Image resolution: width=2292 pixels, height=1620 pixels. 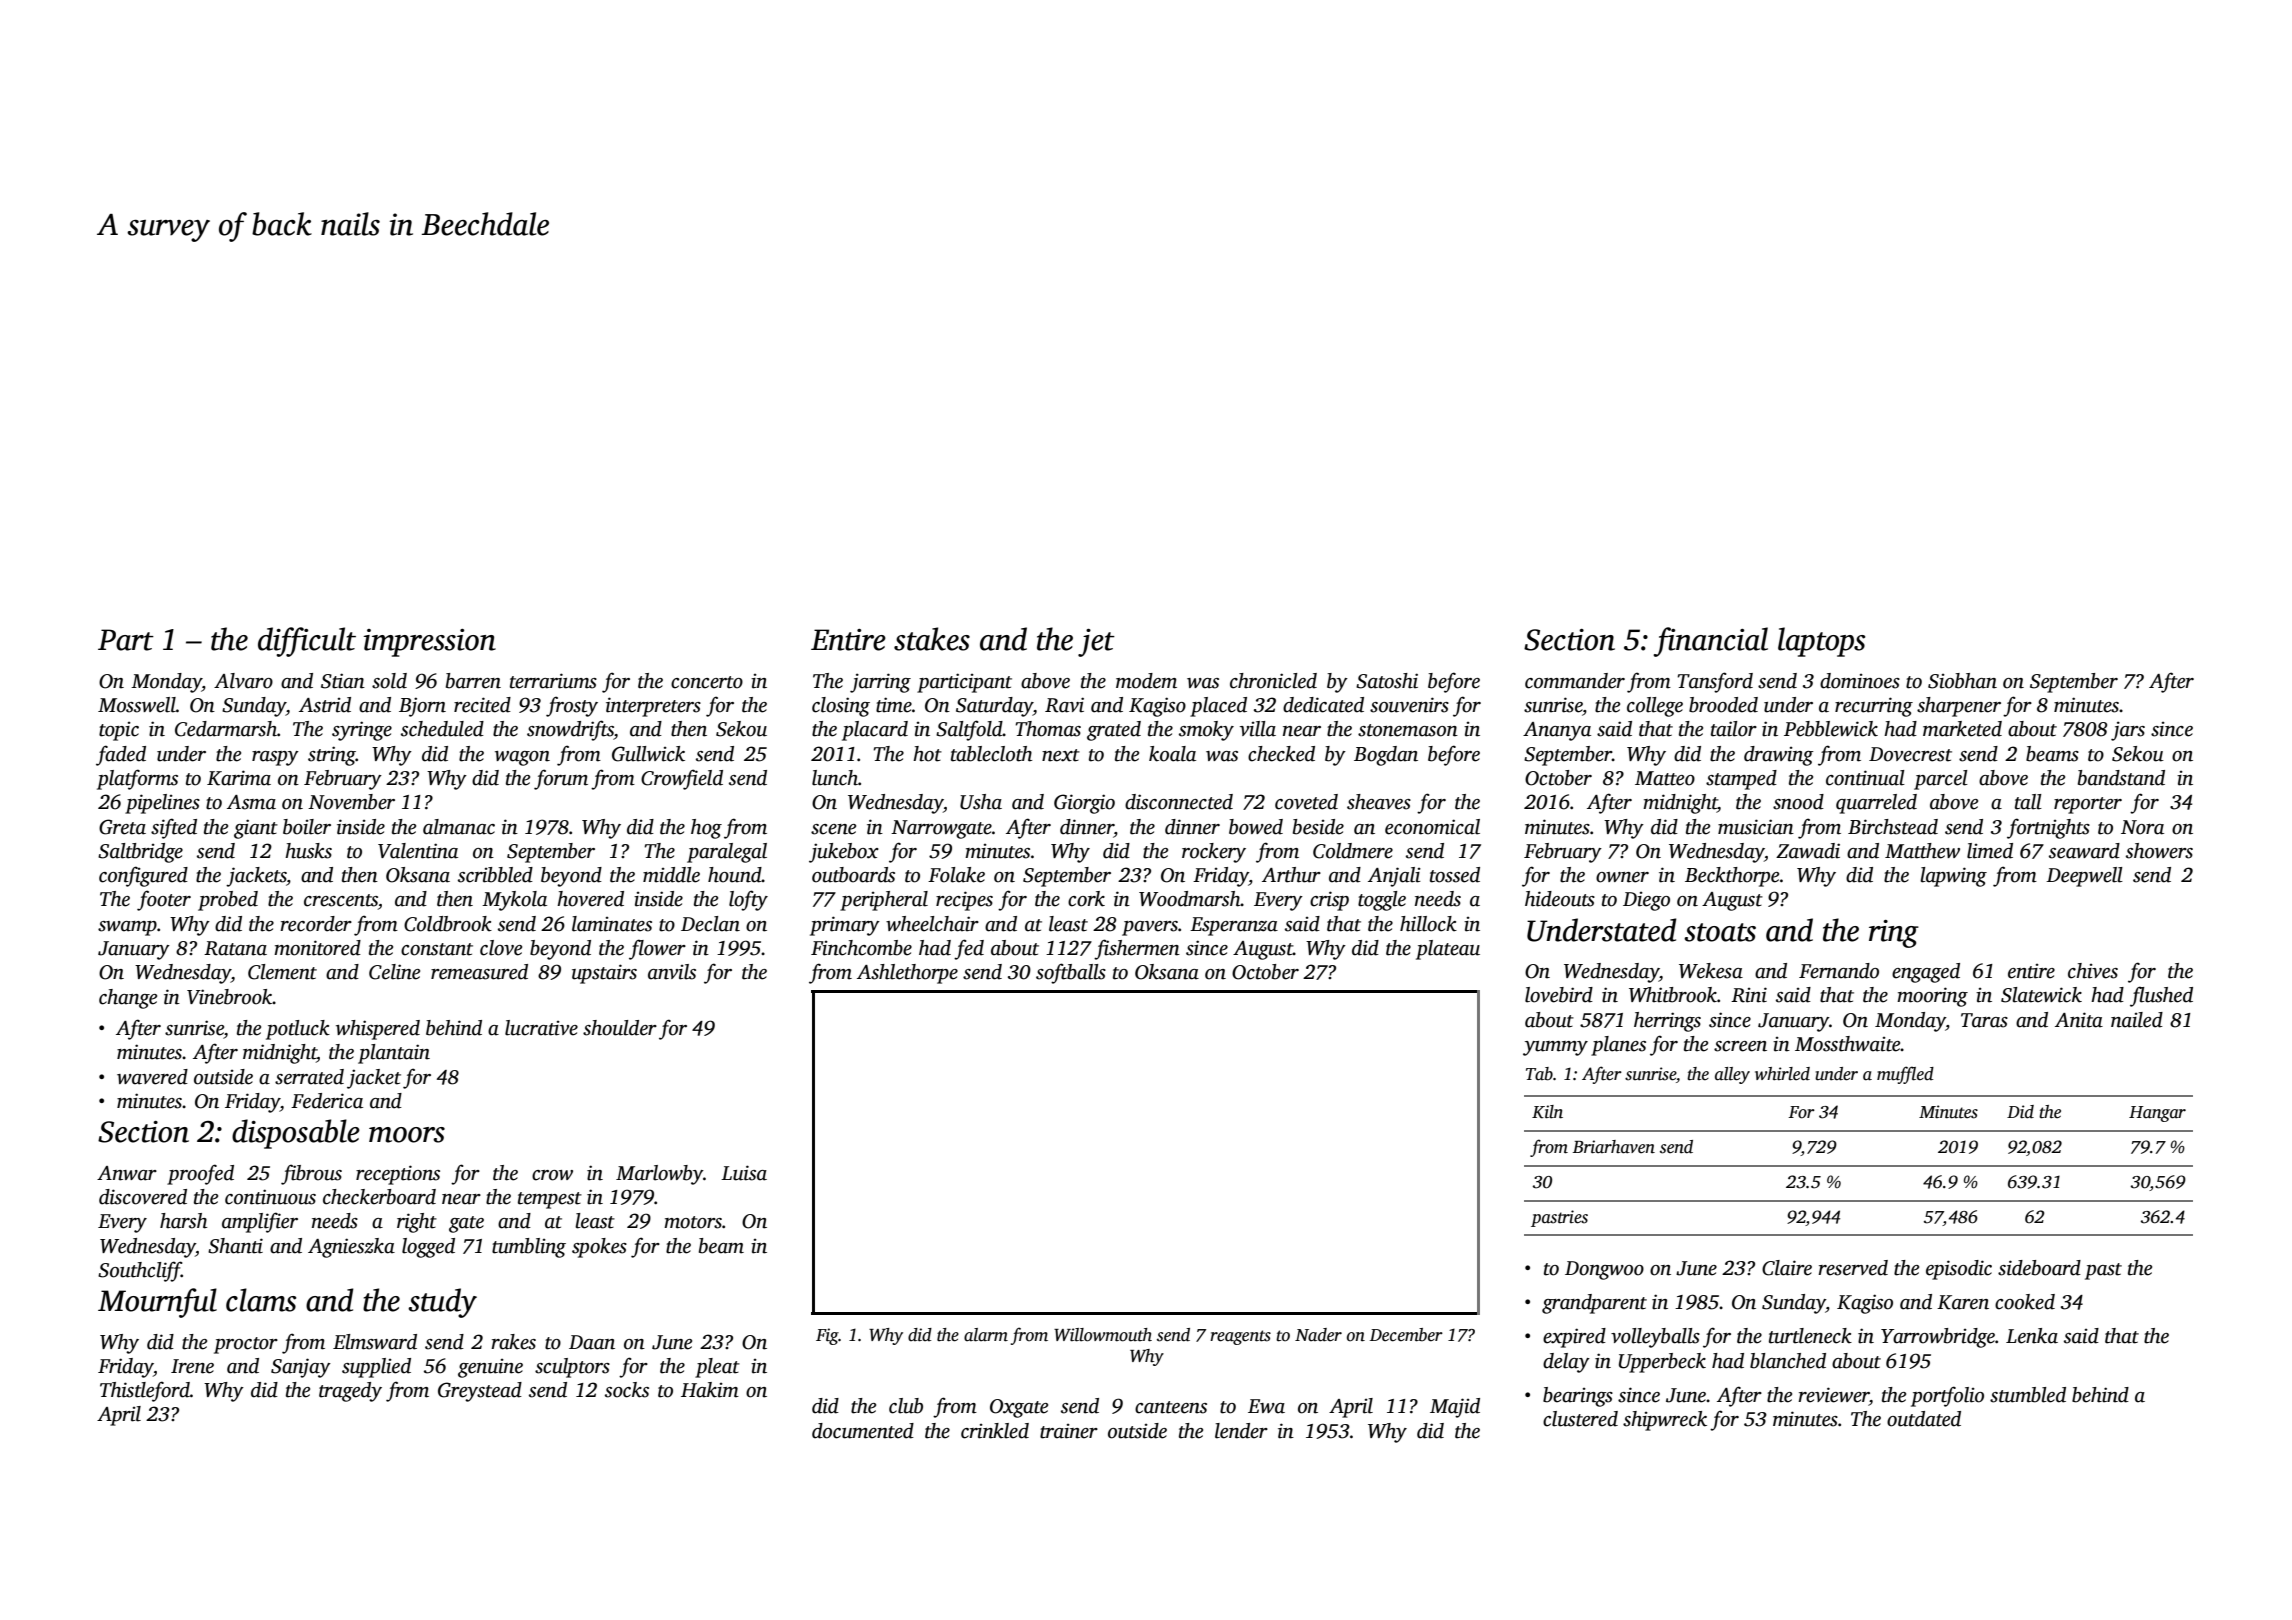 What do you see at coordinates (145, 1391) in the page?
I see `Thistleford` at bounding box center [145, 1391].
